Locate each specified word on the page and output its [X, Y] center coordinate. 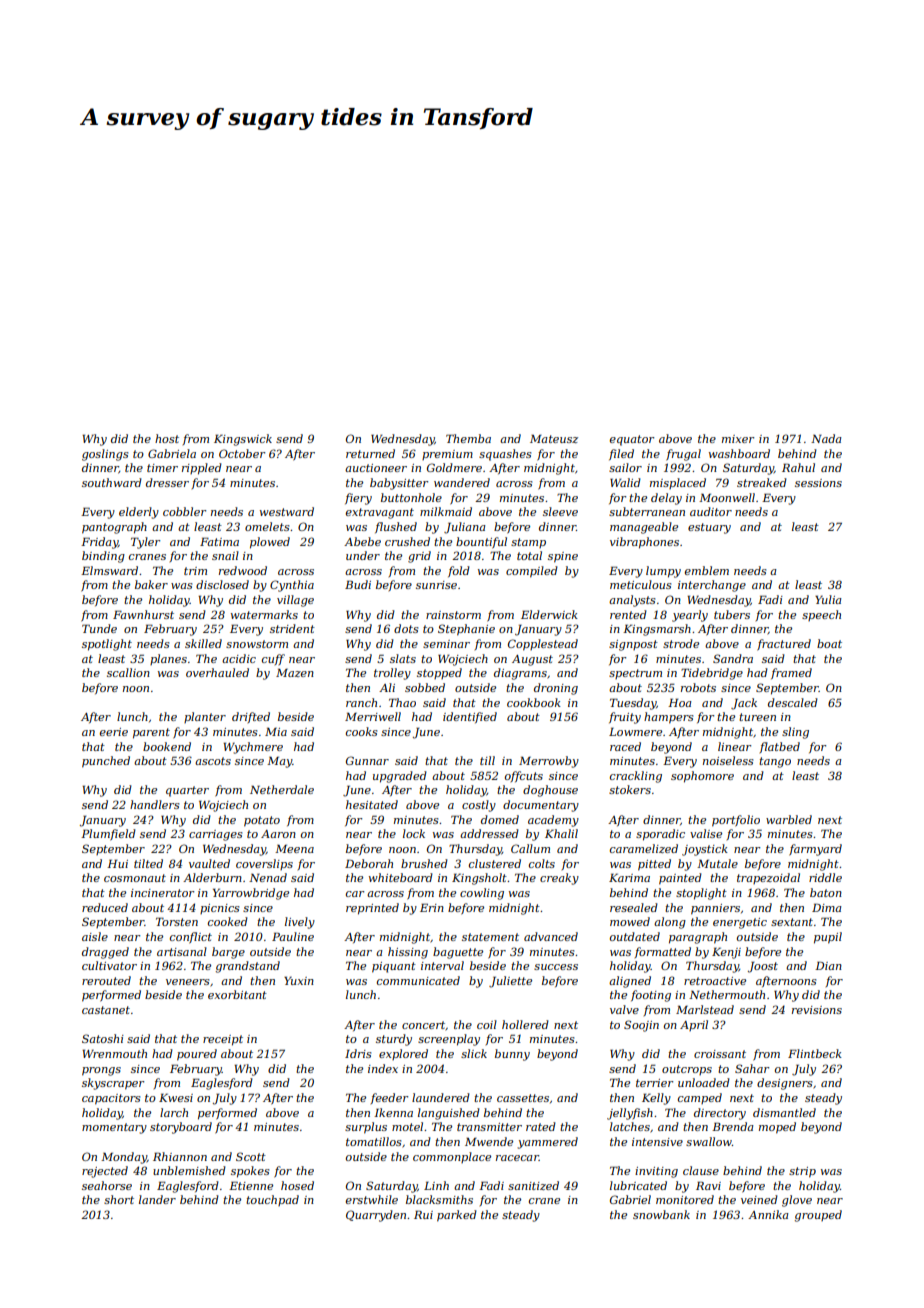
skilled [203, 643]
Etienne [251, 1185]
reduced [105, 907]
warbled [789, 819]
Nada [826, 438]
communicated [418, 980]
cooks [362, 731]
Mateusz [554, 438]
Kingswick [243, 440]
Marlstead [705, 1009]
